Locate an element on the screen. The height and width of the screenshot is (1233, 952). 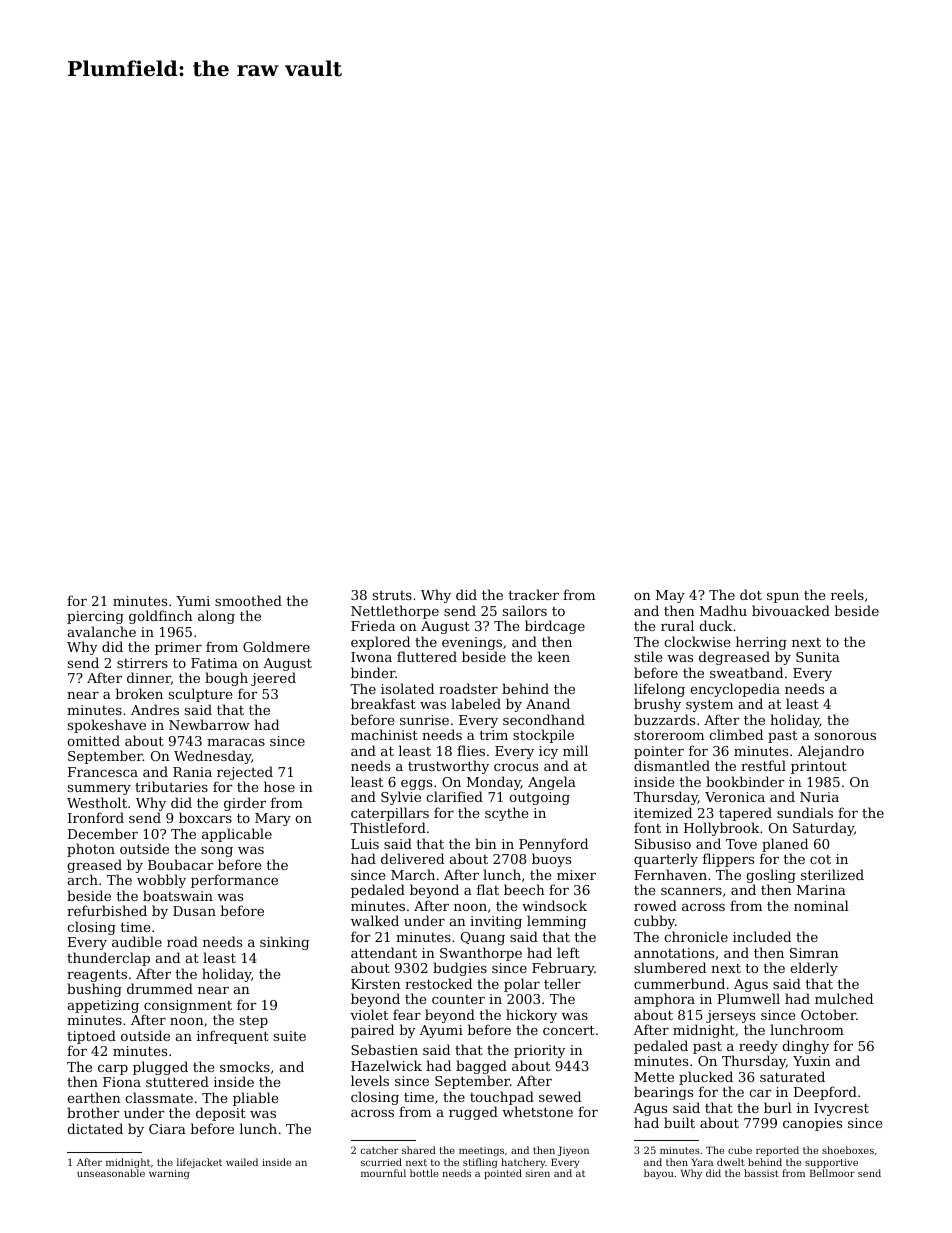
attendant is located at coordinates (384, 952).
